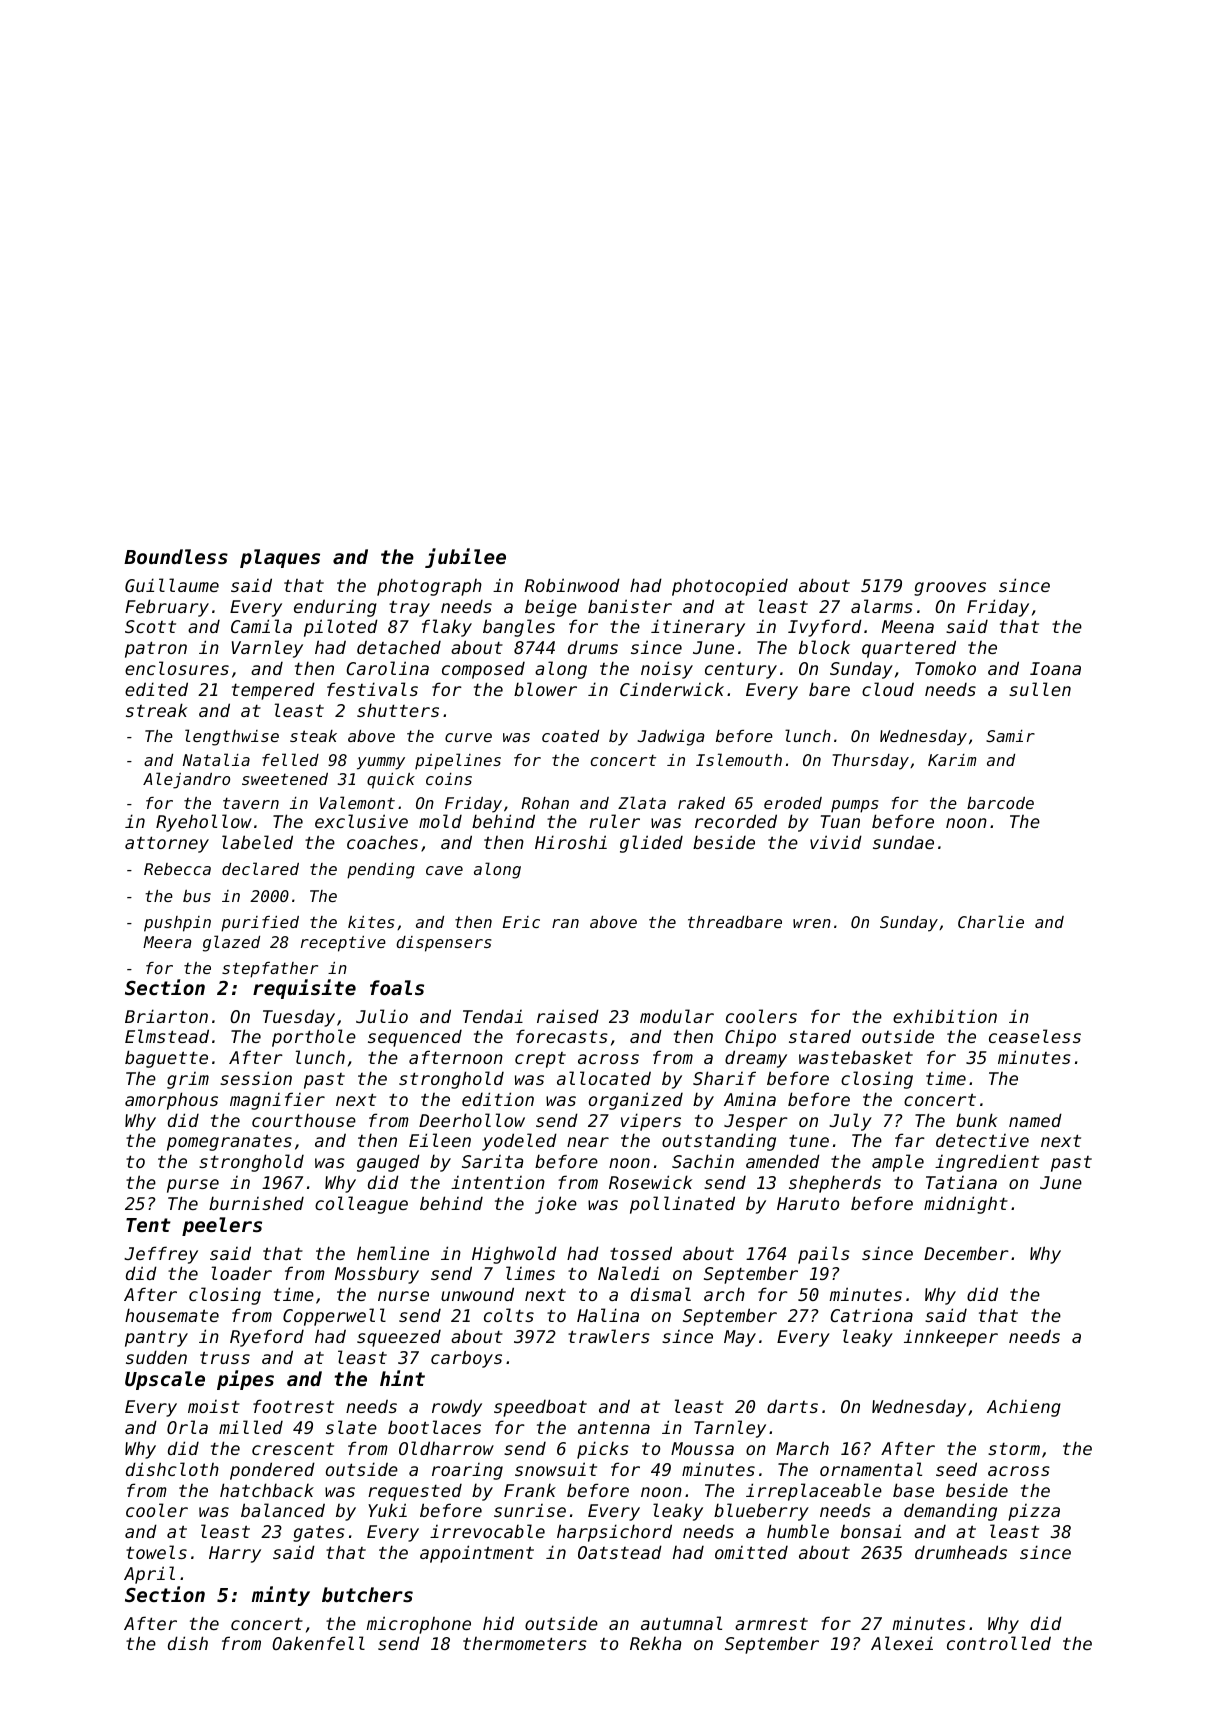 The width and height of the image is (1224, 1731). I want to click on Catriona, so click(872, 1315).
